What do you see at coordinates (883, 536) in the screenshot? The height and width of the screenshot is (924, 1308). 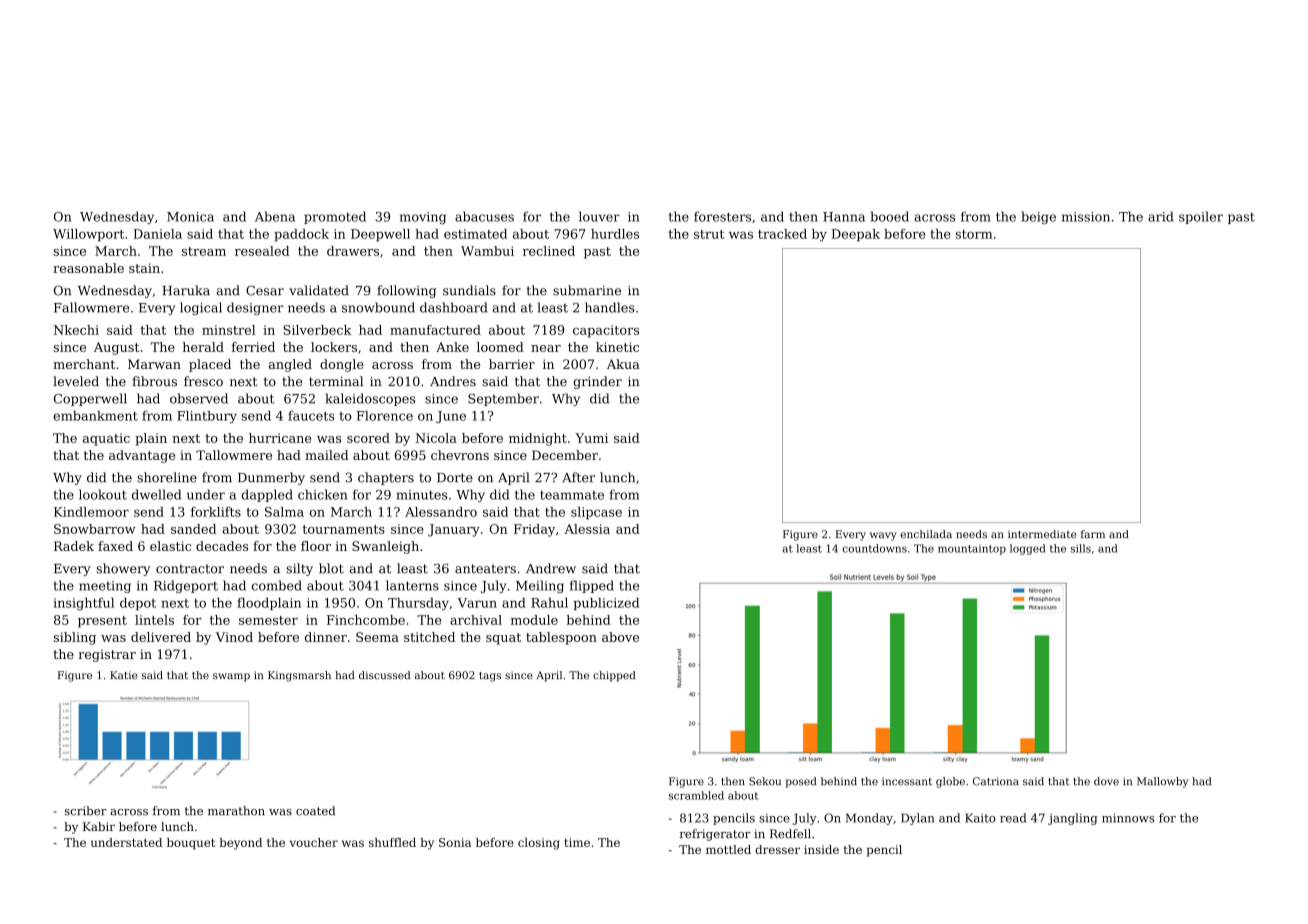 I see `wavy` at bounding box center [883, 536].
